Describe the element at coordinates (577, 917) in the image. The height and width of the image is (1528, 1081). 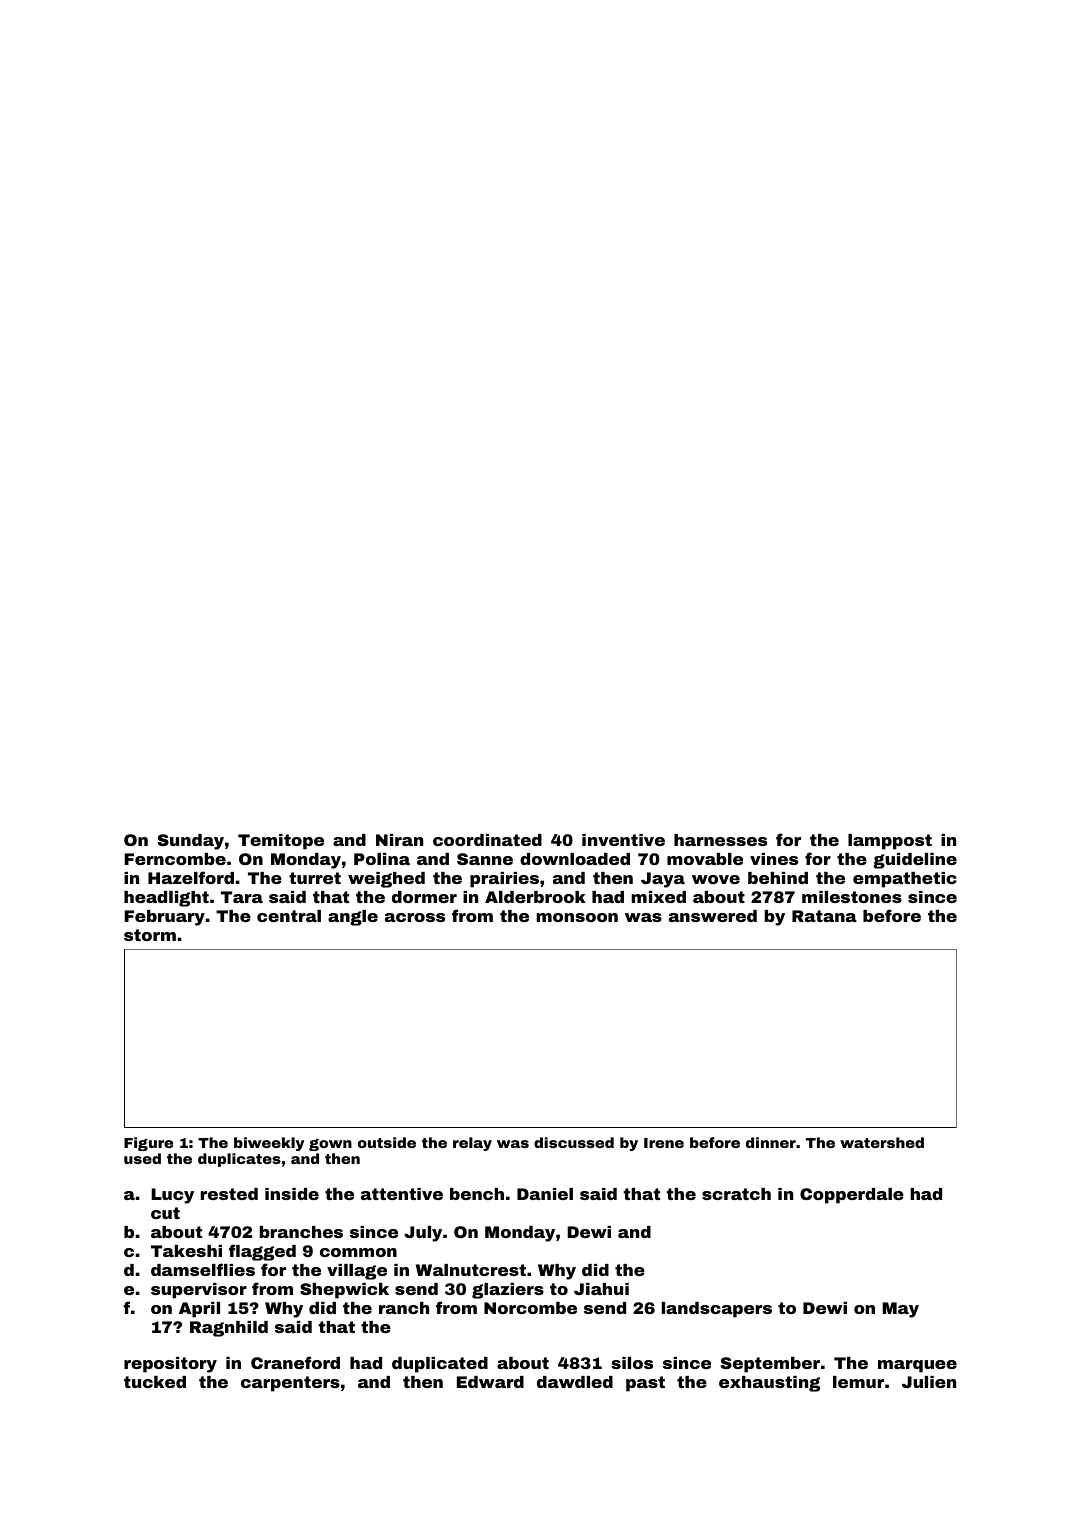
I see `monsoon` at that location.
